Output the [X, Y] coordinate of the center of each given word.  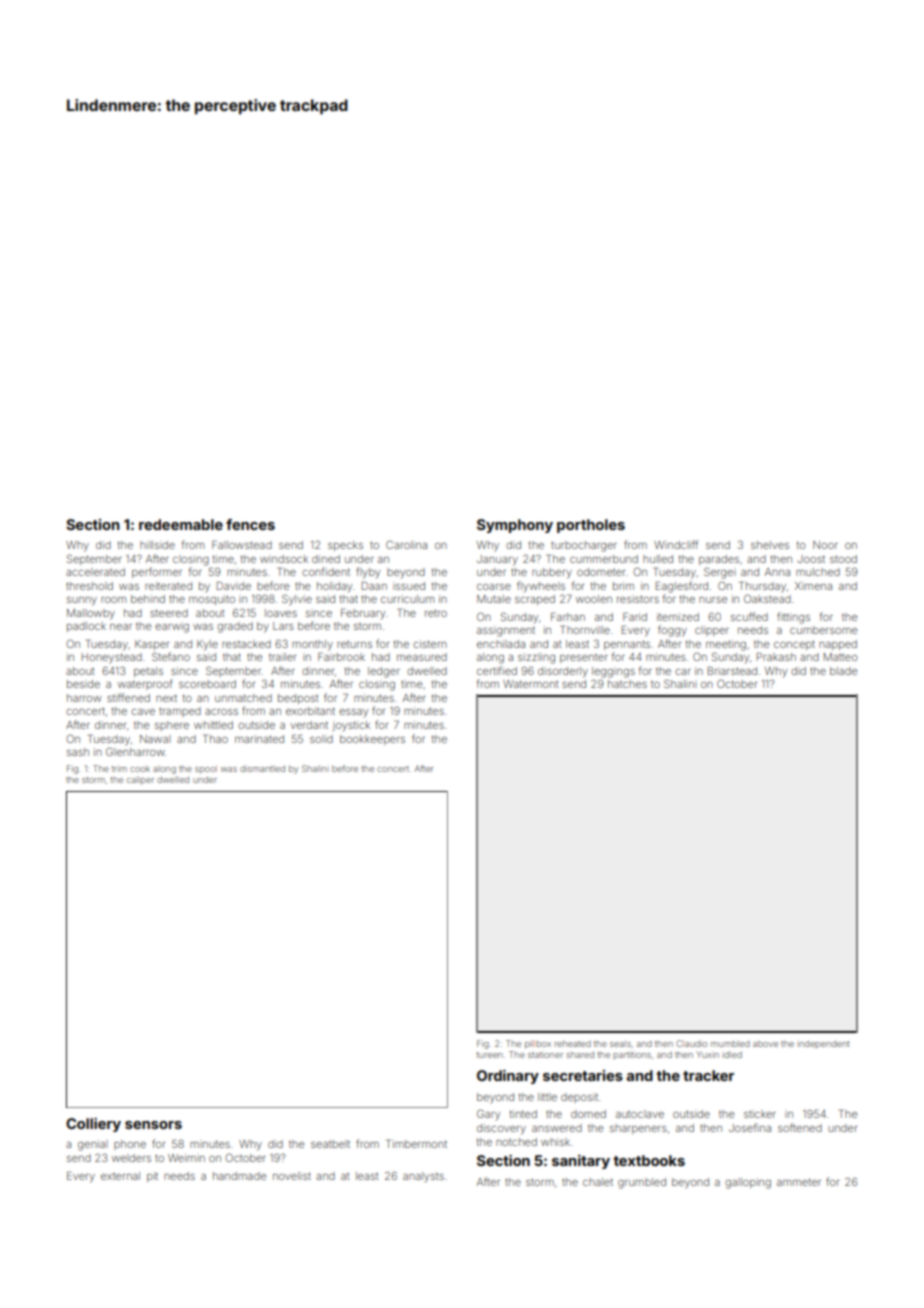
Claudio [691, 1043]
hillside [157, 545]
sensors [153, 1125]
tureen [489, 1055]
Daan [374, 586]
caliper [140, 780]
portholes [591, 526]
